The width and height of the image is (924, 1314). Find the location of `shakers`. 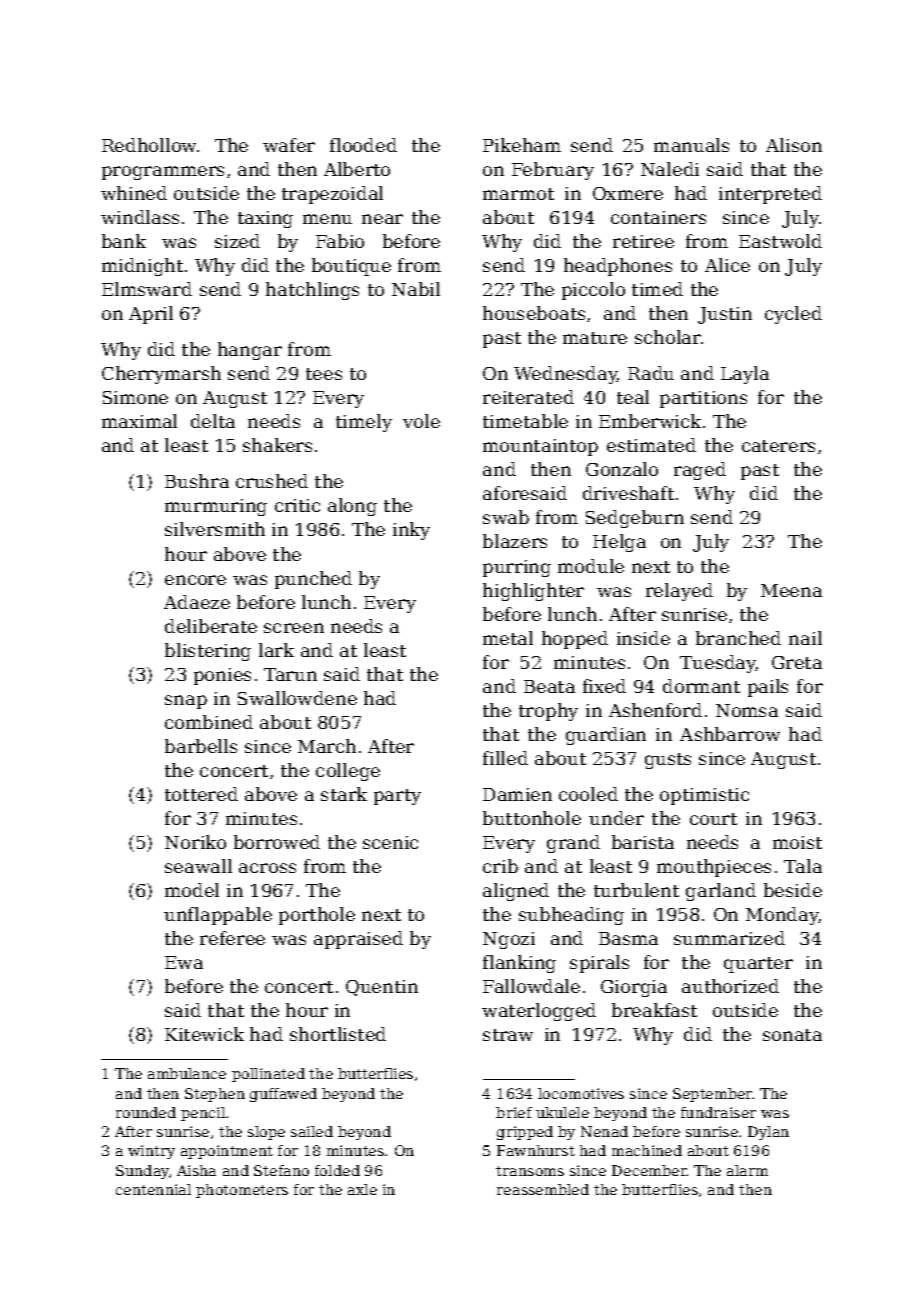

shakers is located at coordinates (277, 445).
